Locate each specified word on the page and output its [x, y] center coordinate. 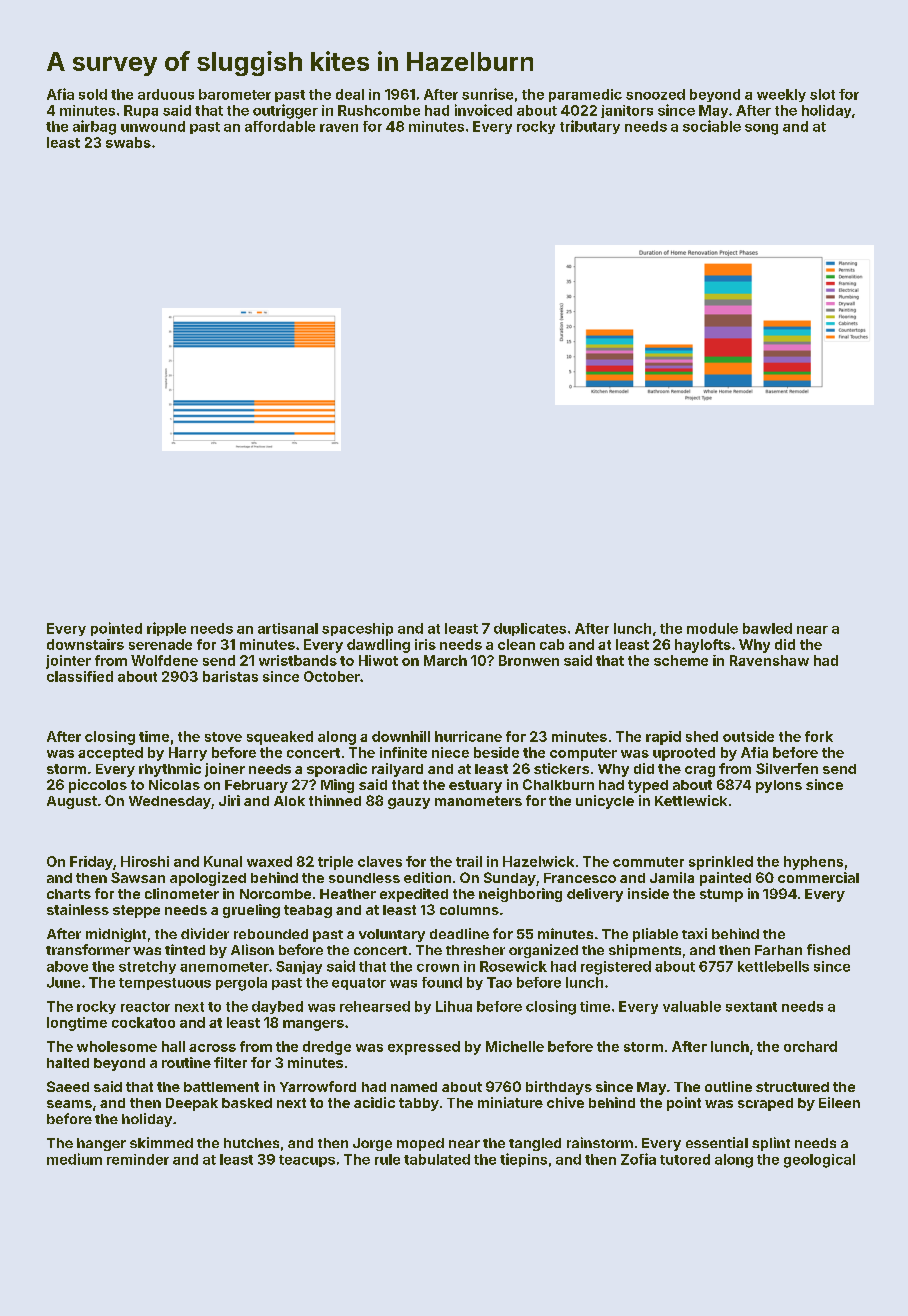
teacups [307, 1161]
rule [387, 1159]
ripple [166, 629]
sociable [712, 126]
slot [822, 94]
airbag [94, 127]
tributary [590, 127]
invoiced [483, 110]
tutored [685, 1159]
